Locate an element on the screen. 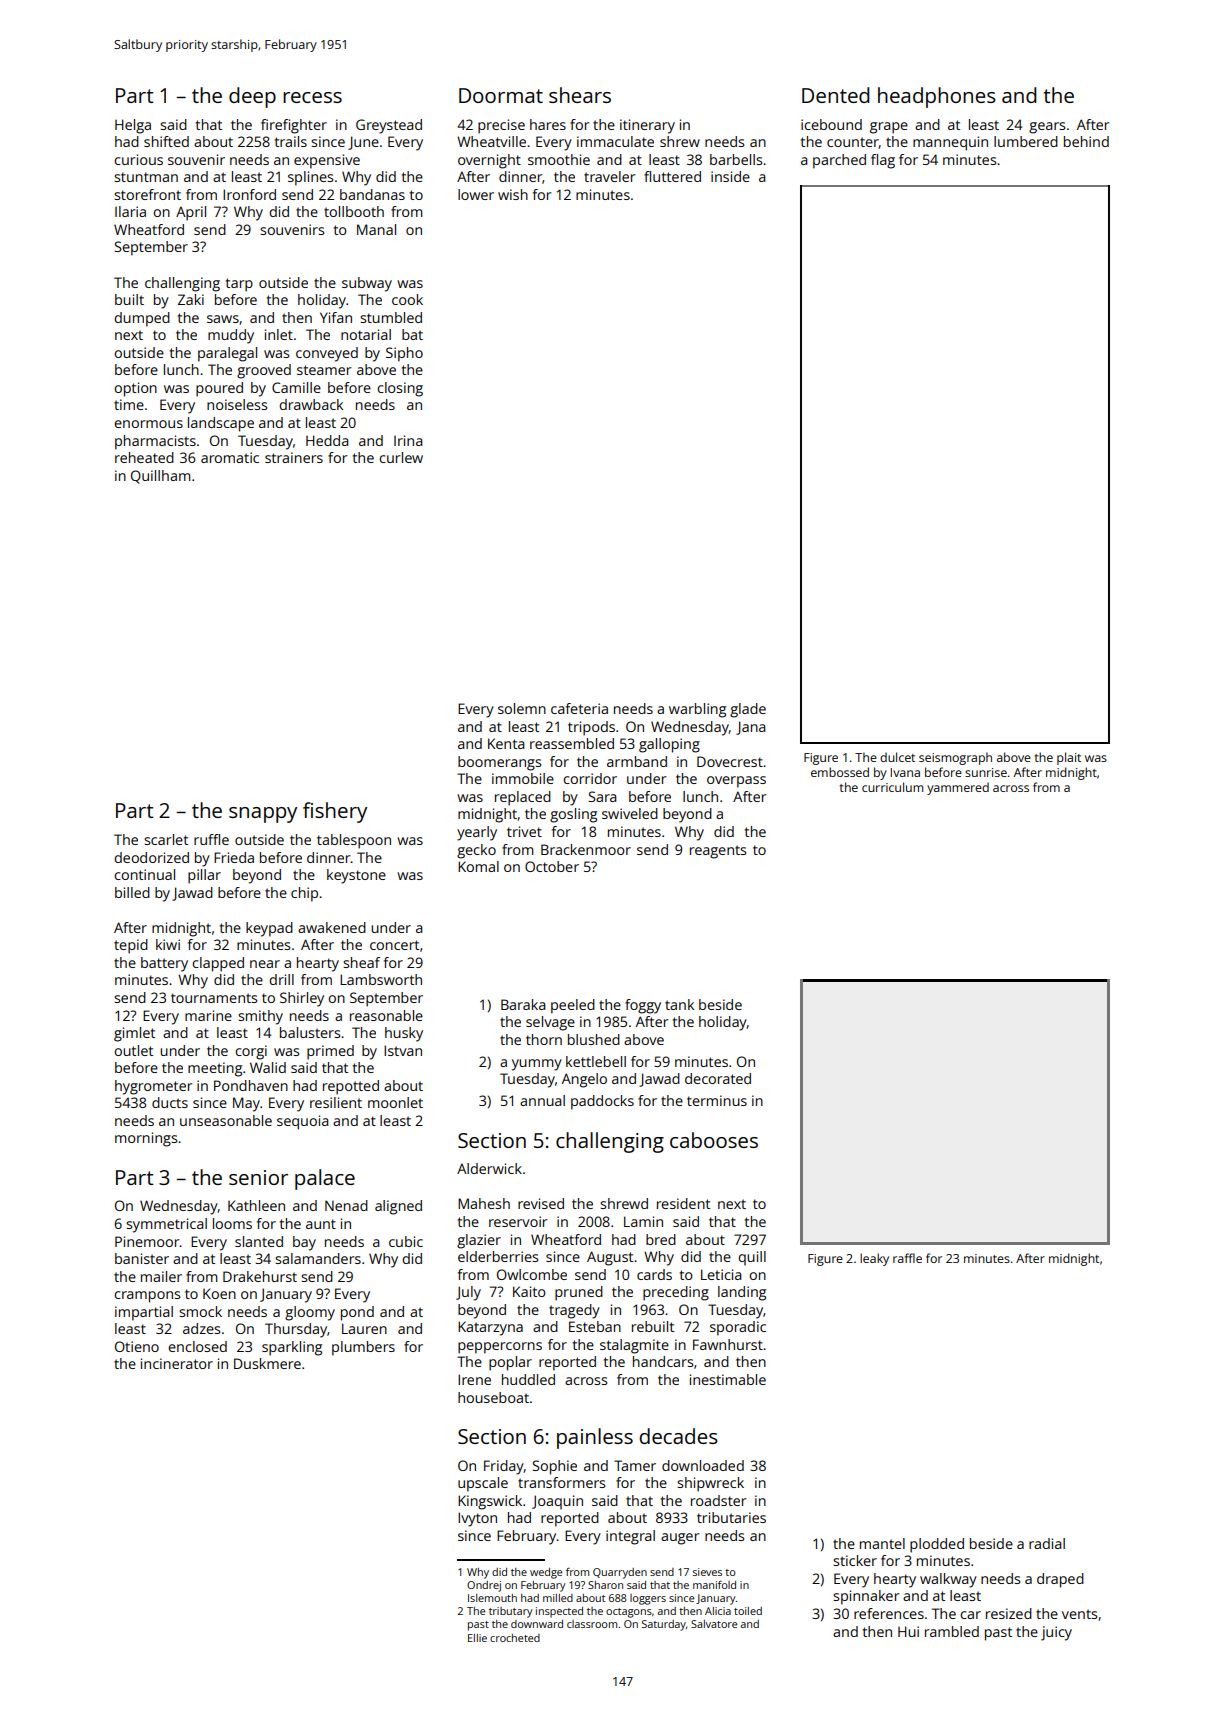 The height and width of the screenshot is (1731, 1224). aromatic is located at coordinates (230, 457).
